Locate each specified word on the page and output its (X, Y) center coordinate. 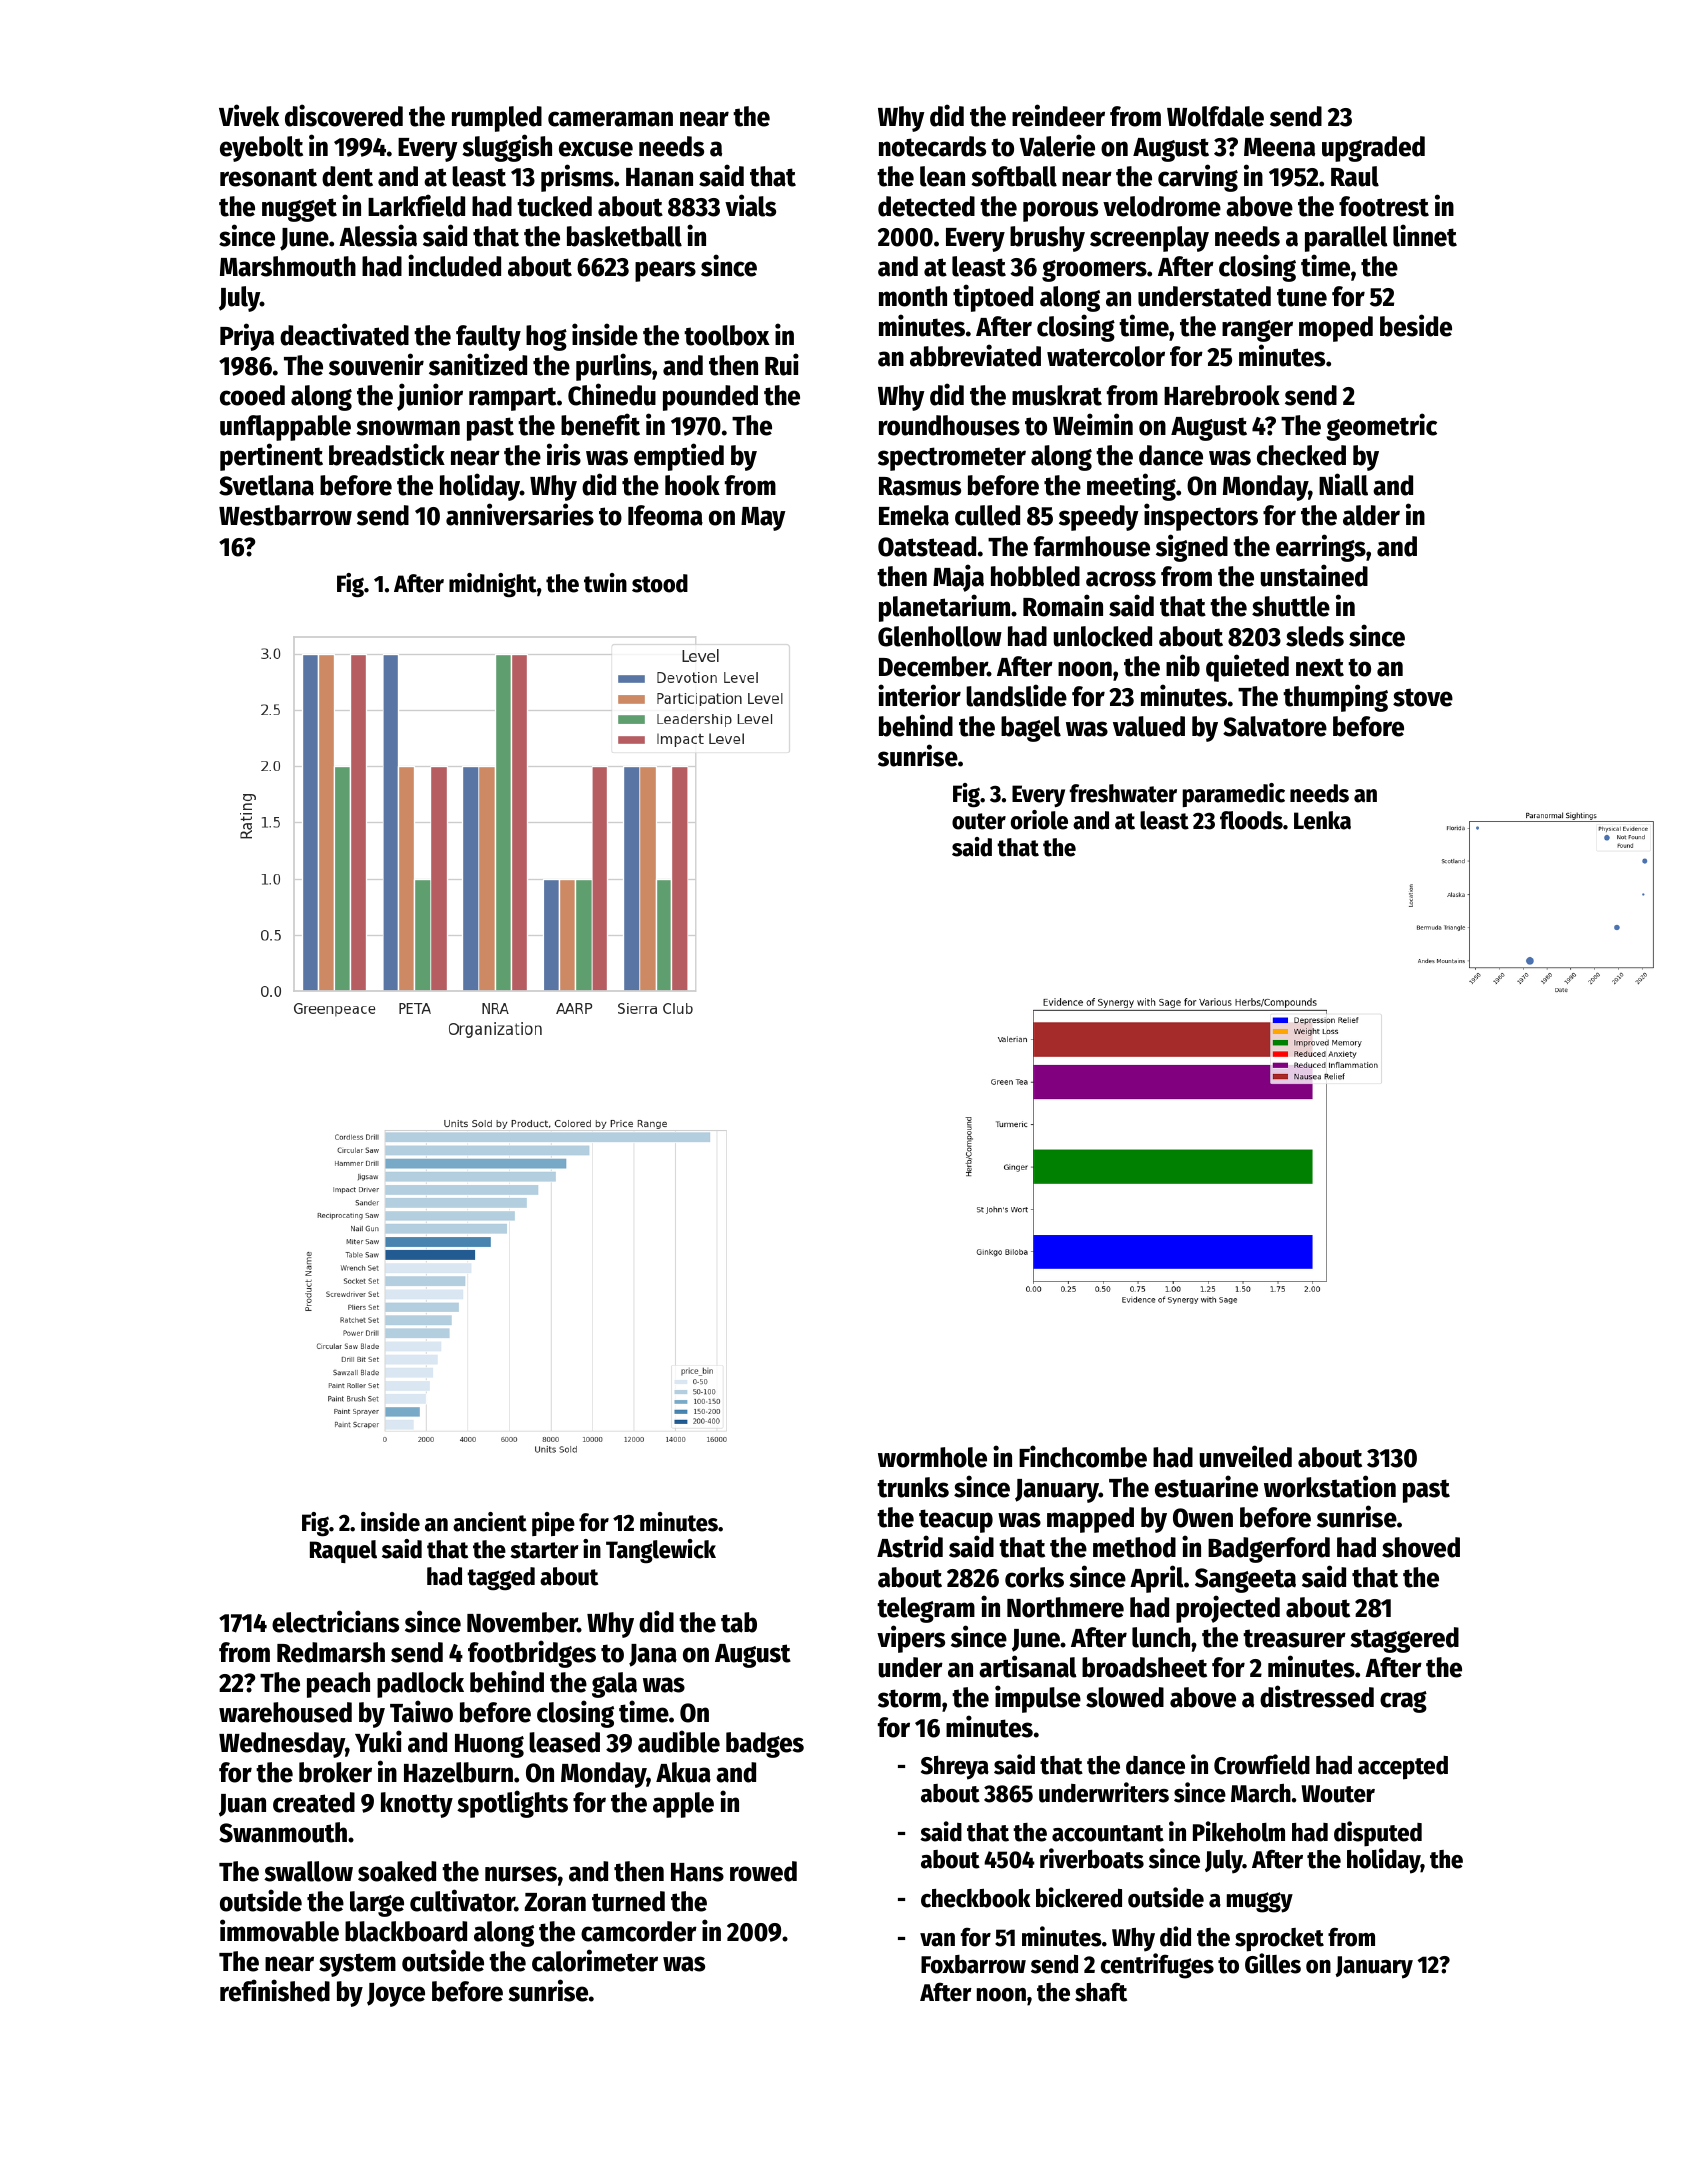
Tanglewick (661, 1551)
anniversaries (520, 514)
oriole (1039, 820)
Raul (1355, 176)
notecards (932, 146)
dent (347, 176)
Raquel (343, 1551)
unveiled (1246, 1456)
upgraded (1373, 149)
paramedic (1234, 795)
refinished (275, 1990)
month (913, 296)
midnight (493, 585)
